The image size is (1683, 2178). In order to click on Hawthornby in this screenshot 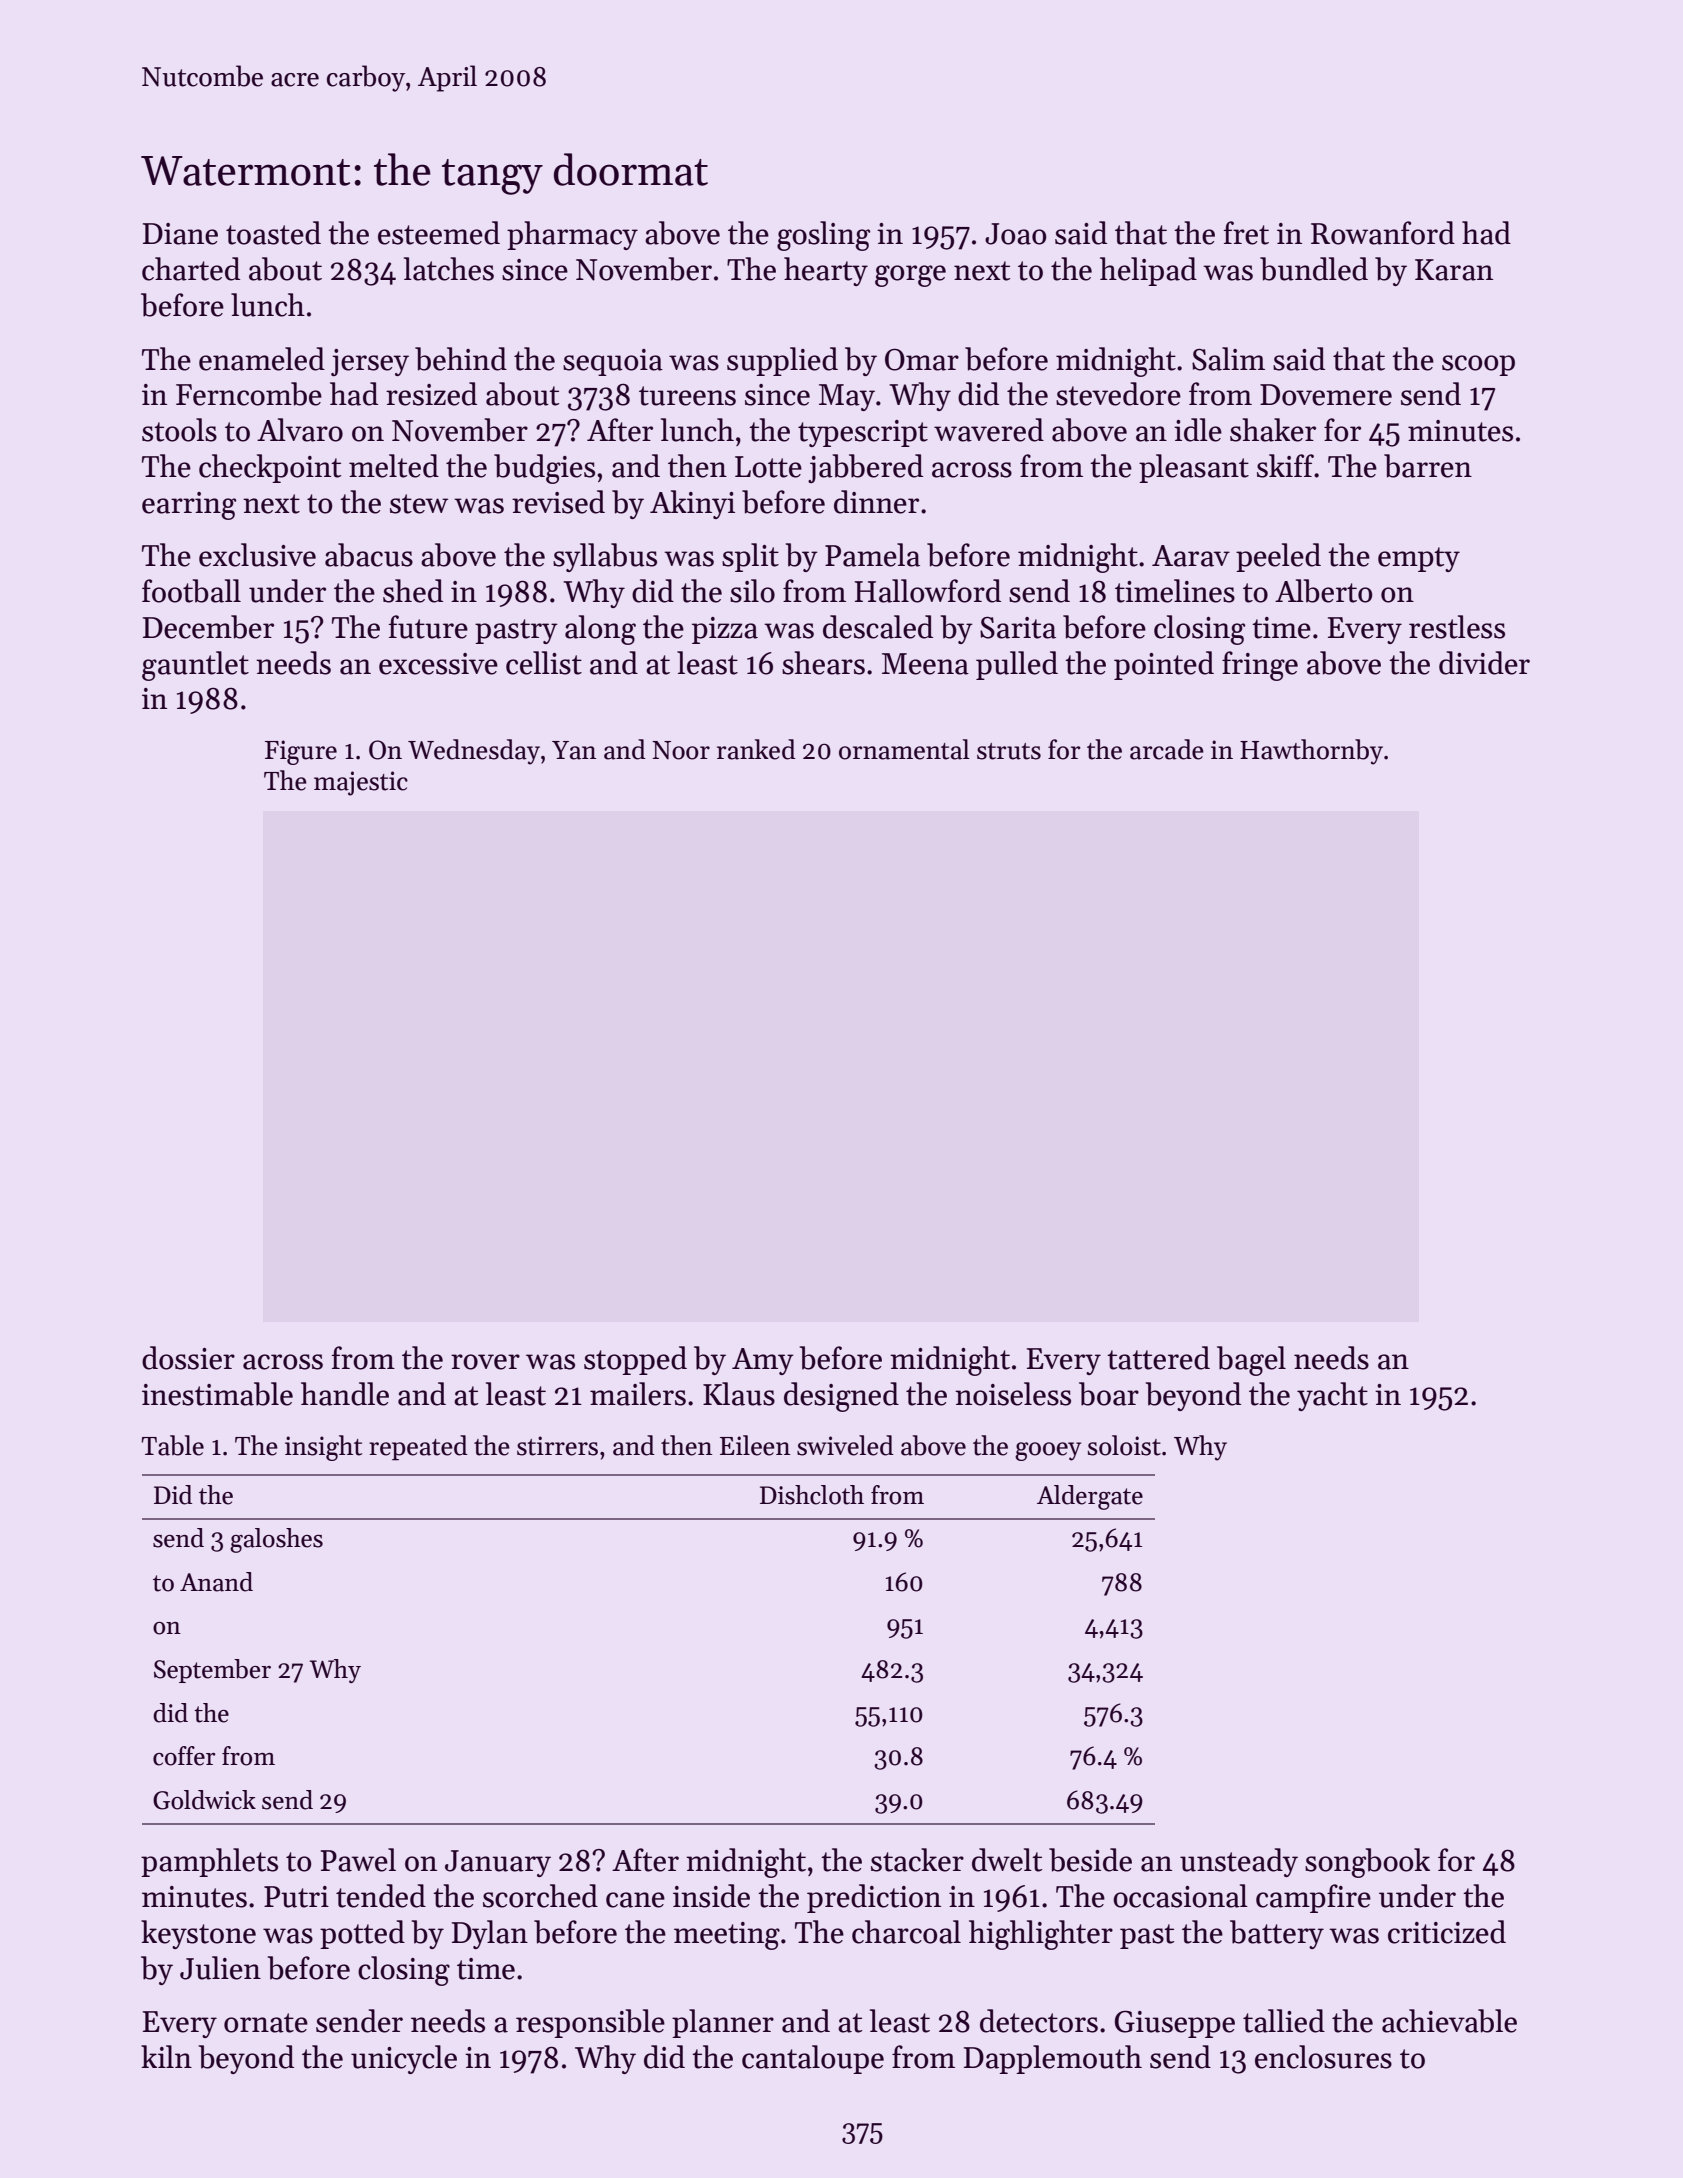, I will do `click(1311, 752)`.
